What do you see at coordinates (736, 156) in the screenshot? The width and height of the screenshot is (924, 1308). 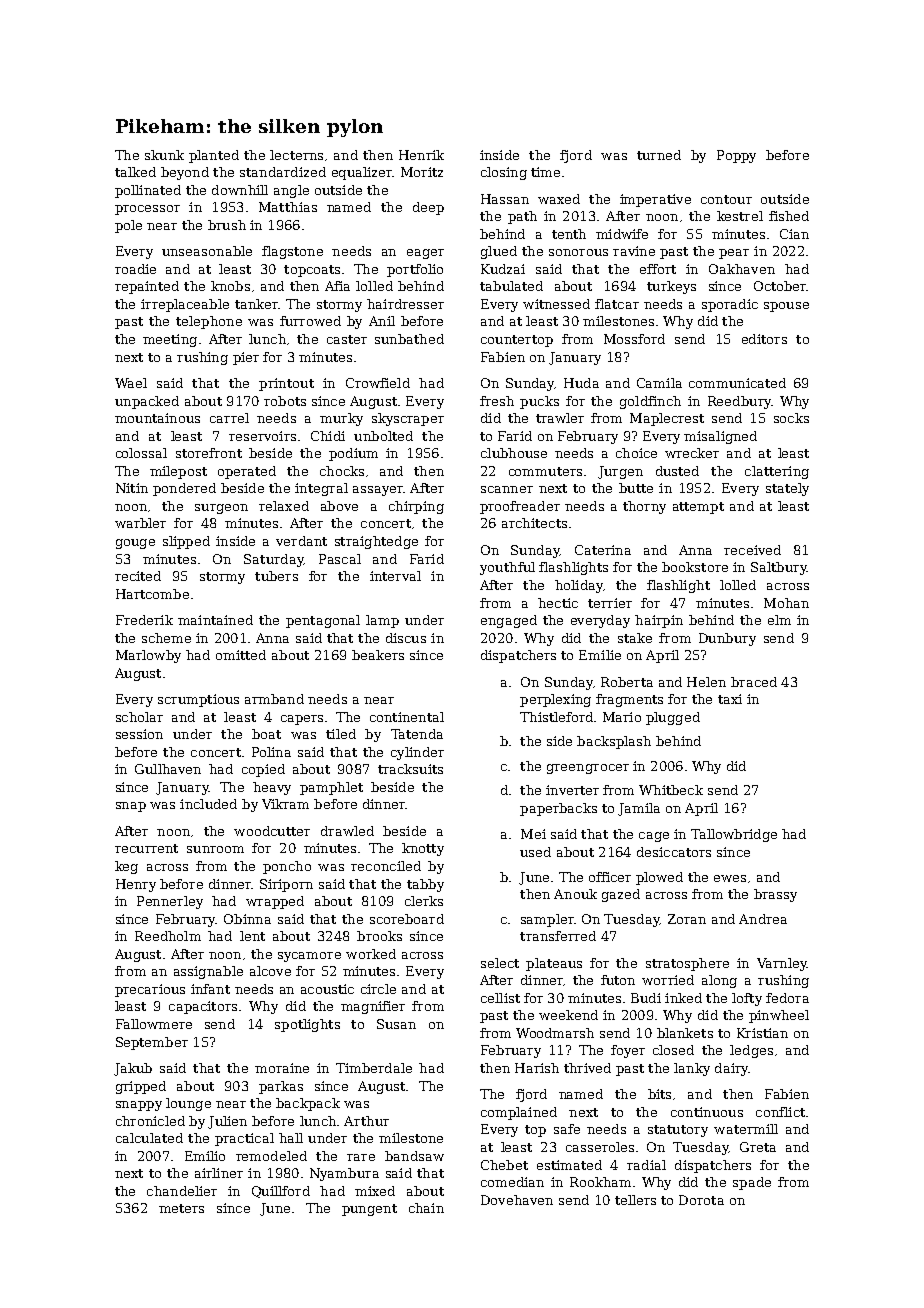 I see `Poppy` at bounding box center [736, 156].
